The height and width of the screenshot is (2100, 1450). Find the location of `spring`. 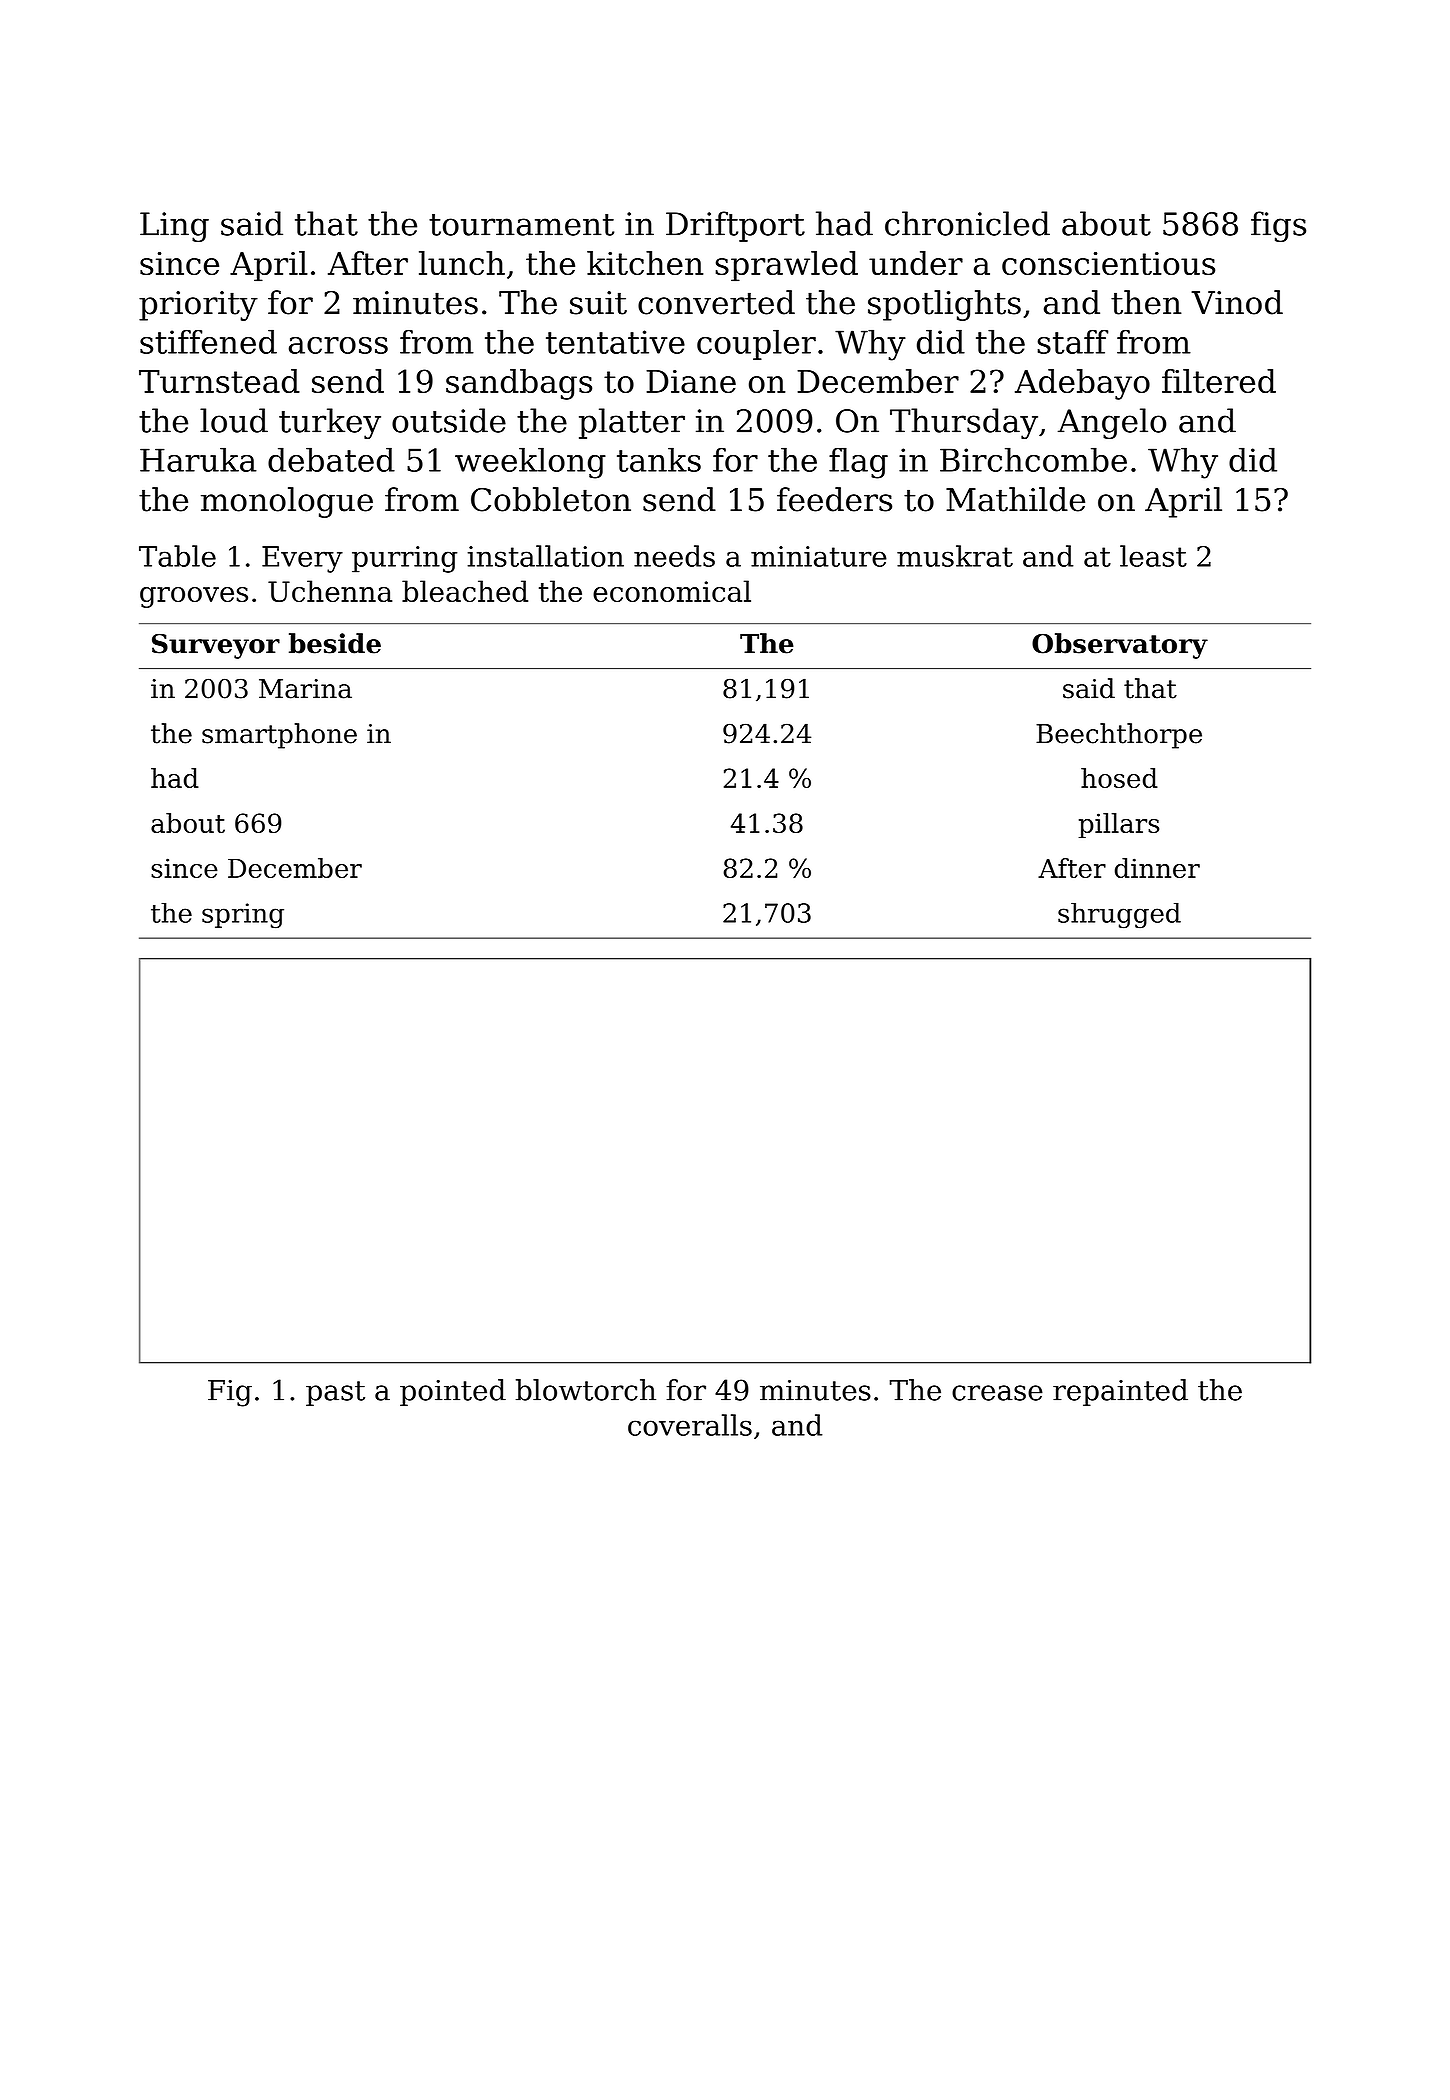

spring is located at coordinates (243, 916).
